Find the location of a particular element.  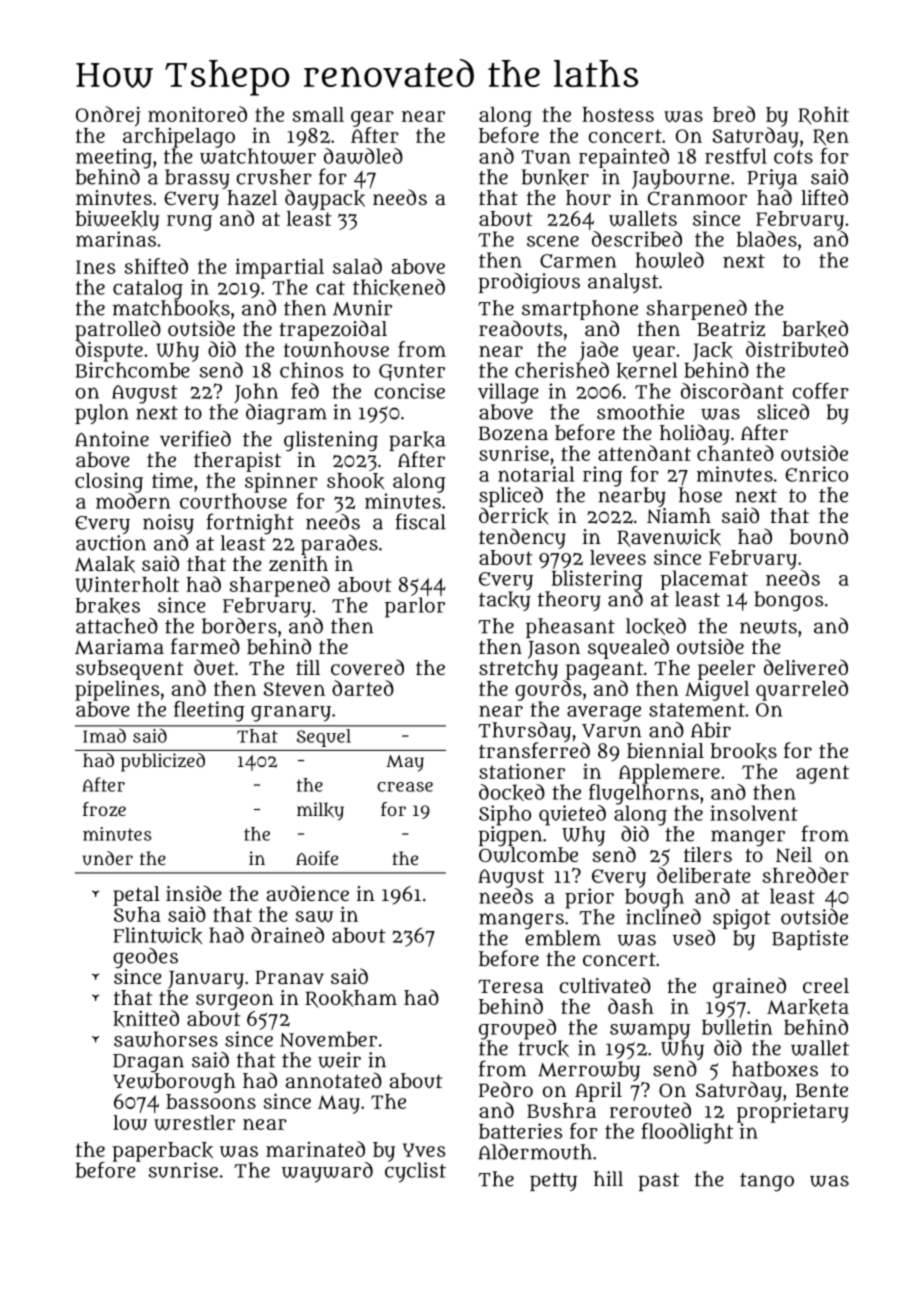

duet is located at coordinates (214, 667).
